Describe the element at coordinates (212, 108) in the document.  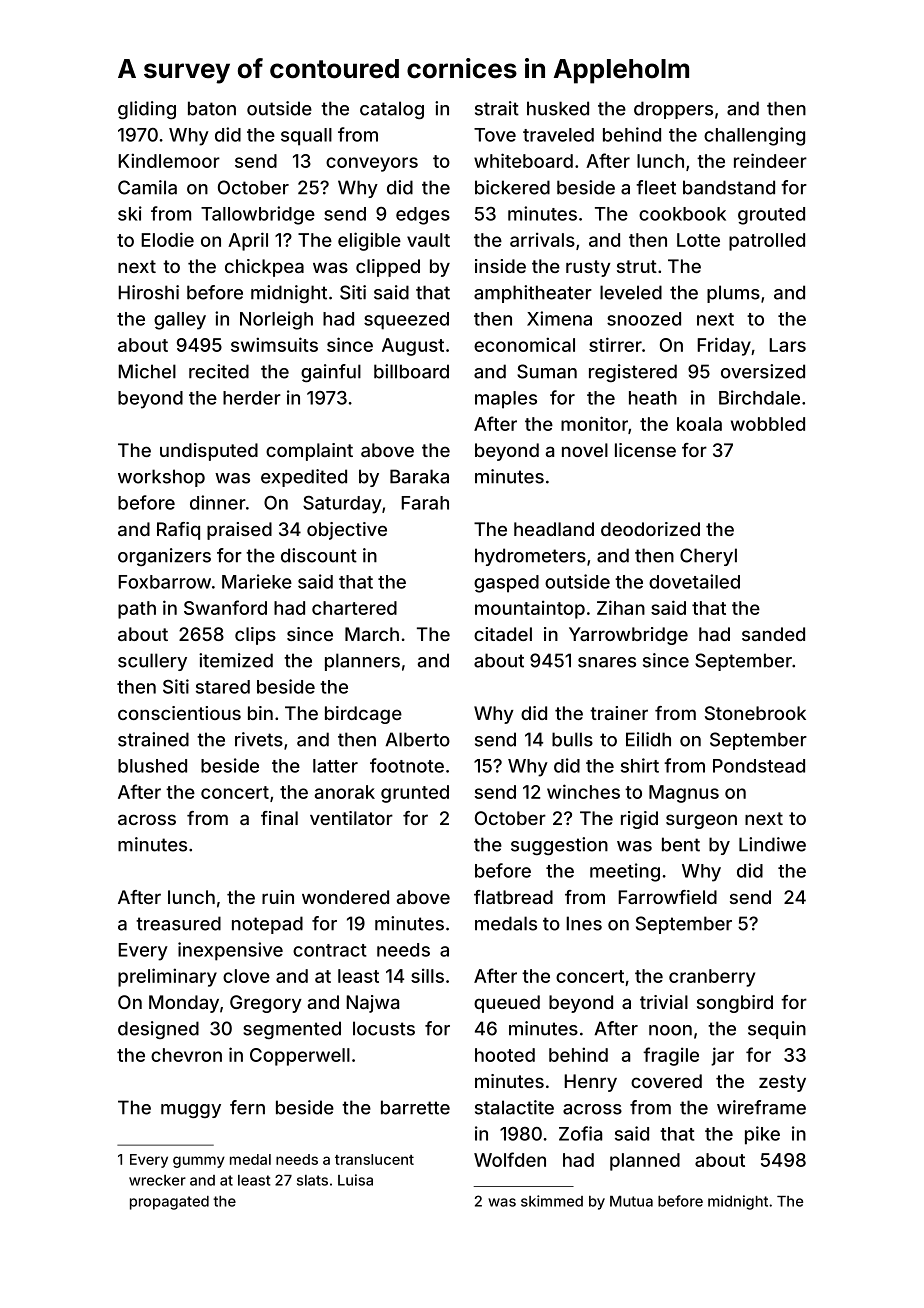
I see `baton` at that location.
